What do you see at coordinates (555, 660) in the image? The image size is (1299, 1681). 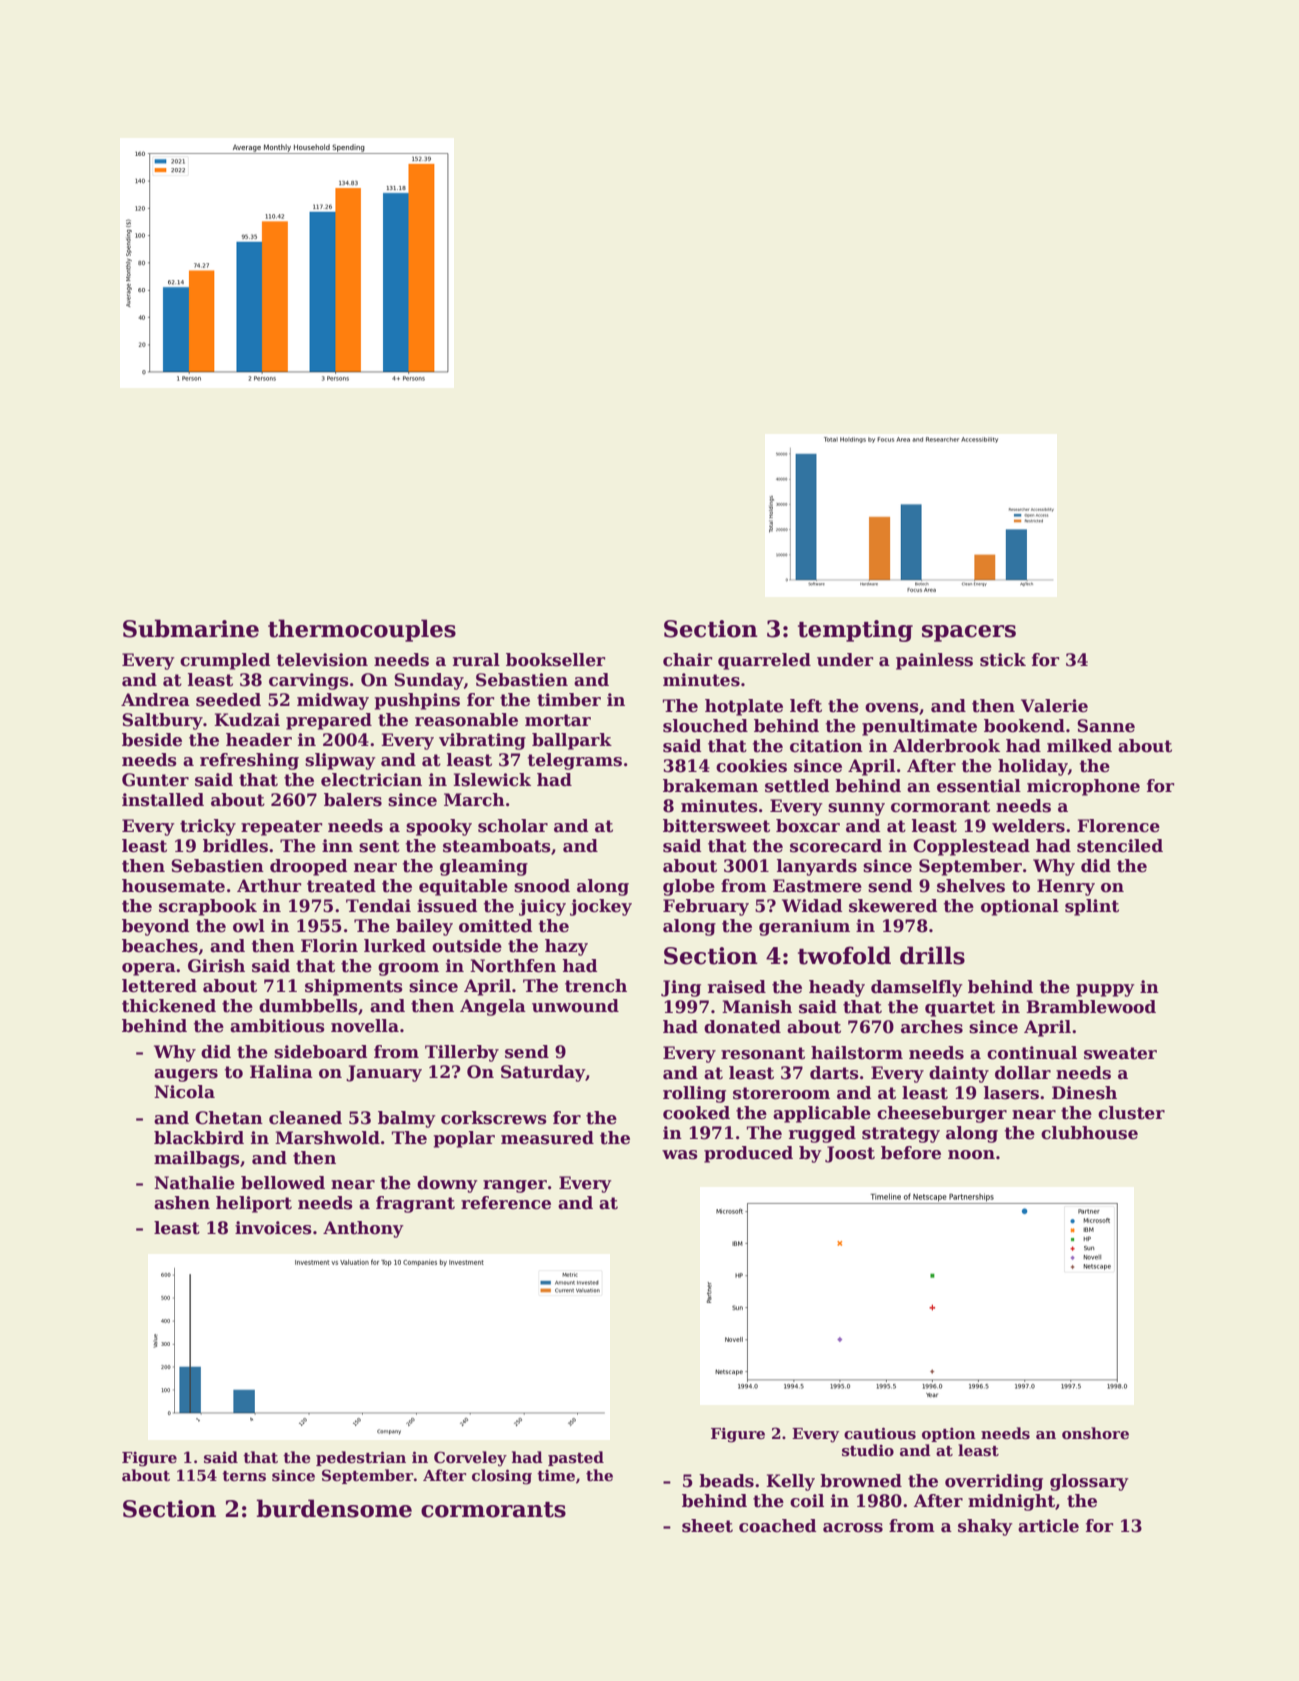 I see `bookseller` at bounding box center [555, 660].
